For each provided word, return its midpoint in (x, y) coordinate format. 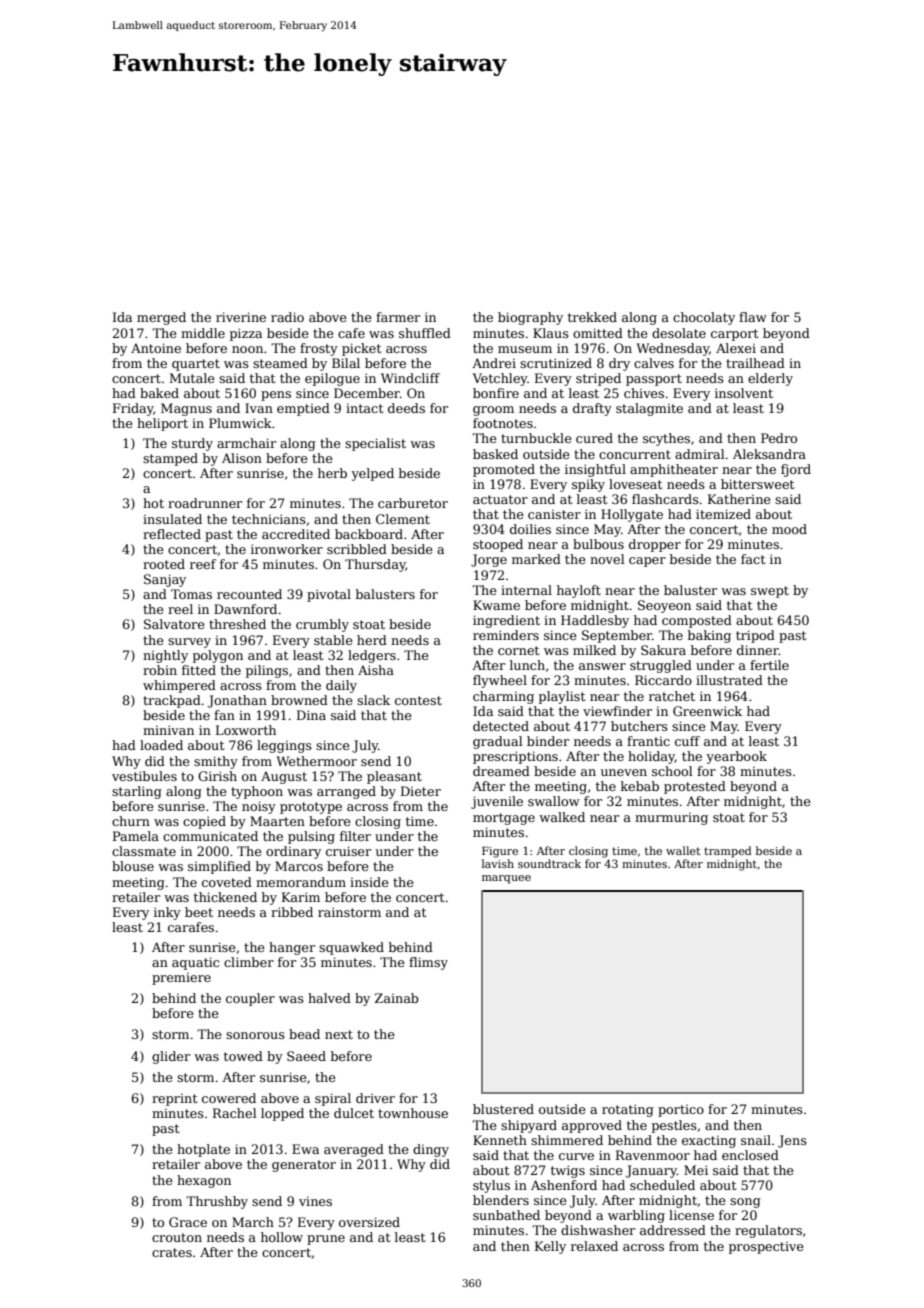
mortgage (504, 819)
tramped (728, 852)
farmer (398, 317)
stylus (491, 1186)
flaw (753, 317)
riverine (241, 317)
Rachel (235, 1113)
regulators (768, 1231)
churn (131, 821)
